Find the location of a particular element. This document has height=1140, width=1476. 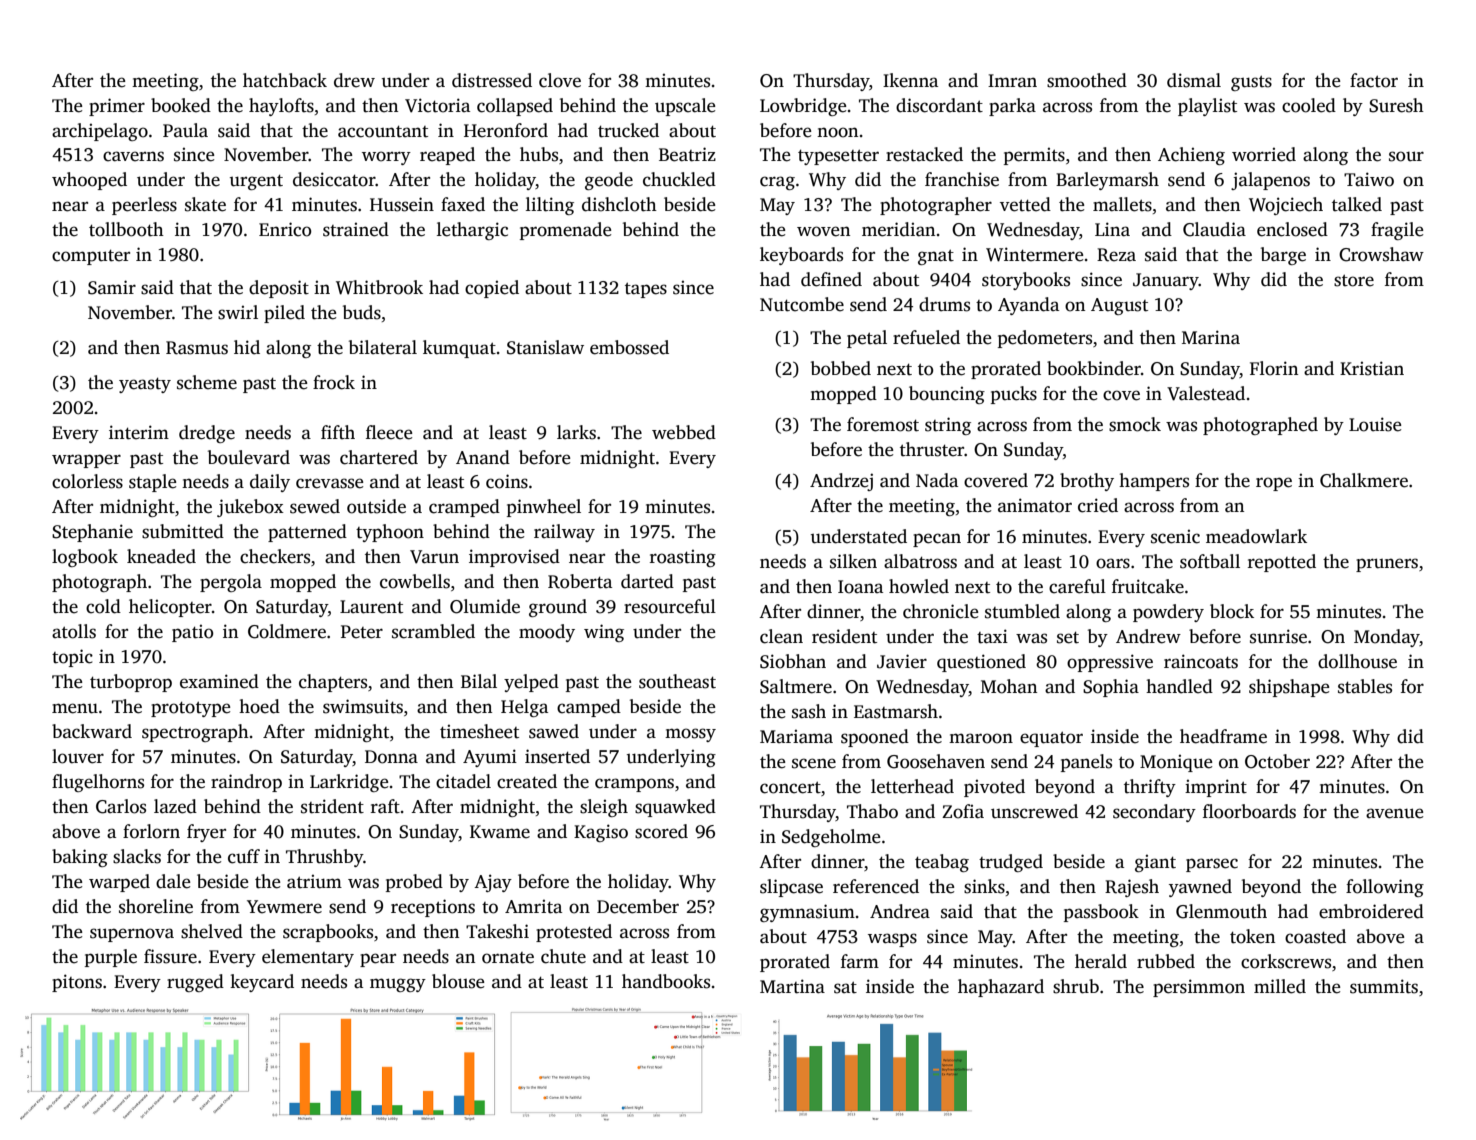

topic is located at coordinates (72, 658).
